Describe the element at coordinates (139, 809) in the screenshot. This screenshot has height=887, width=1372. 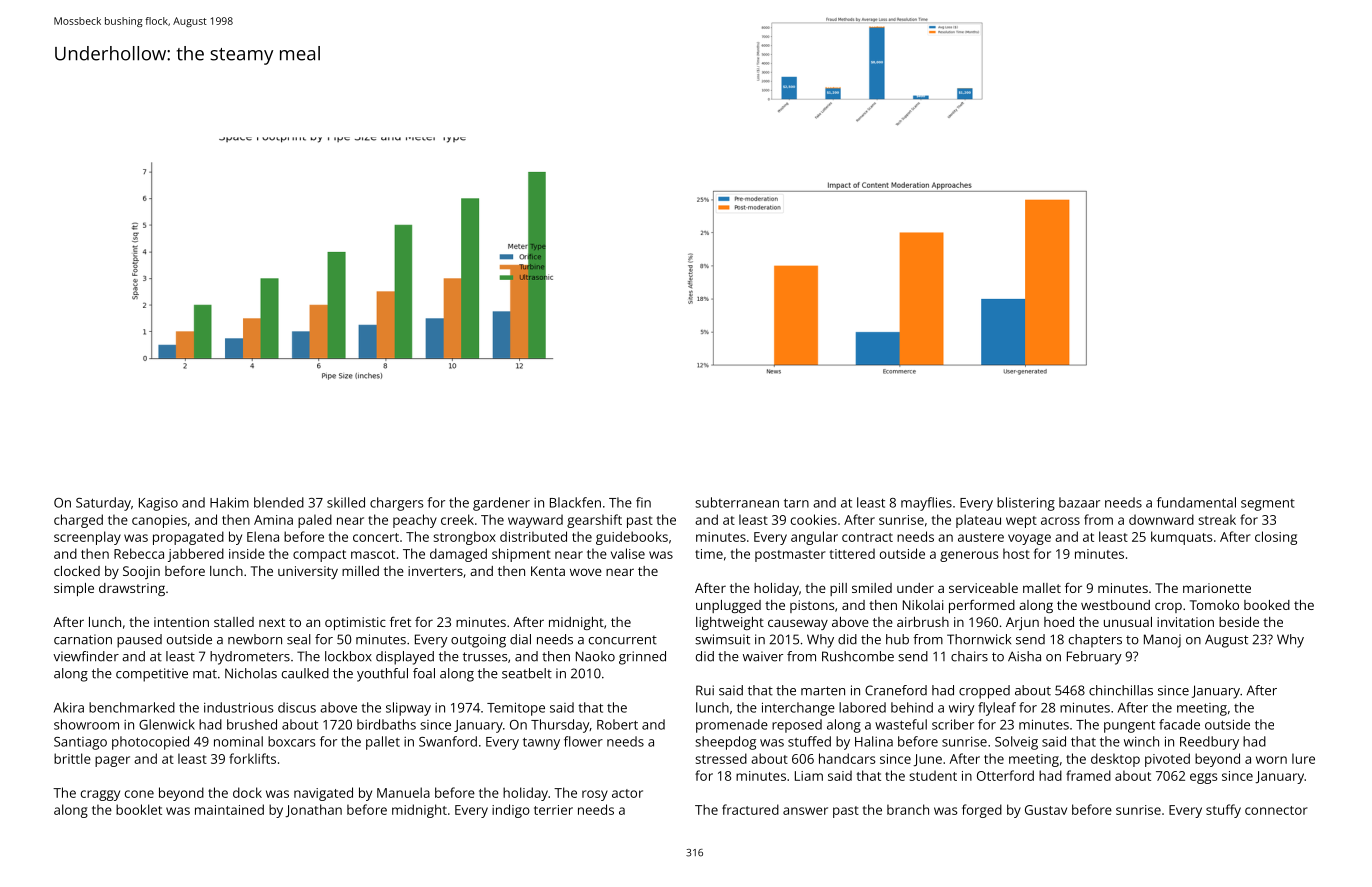
I see `booklet` at that location.
